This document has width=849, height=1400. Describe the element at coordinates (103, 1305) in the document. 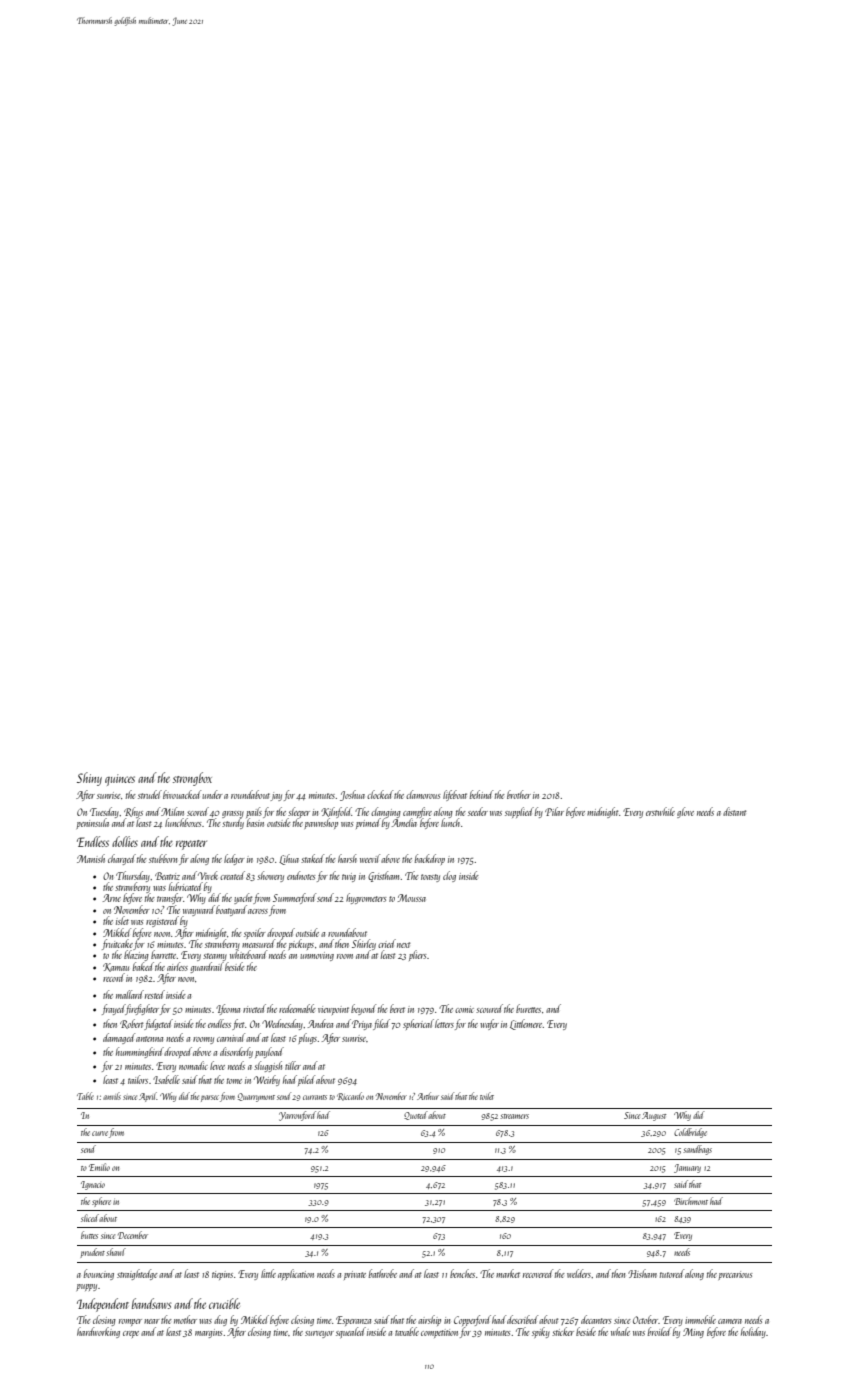

I see `Independent` at that location.
